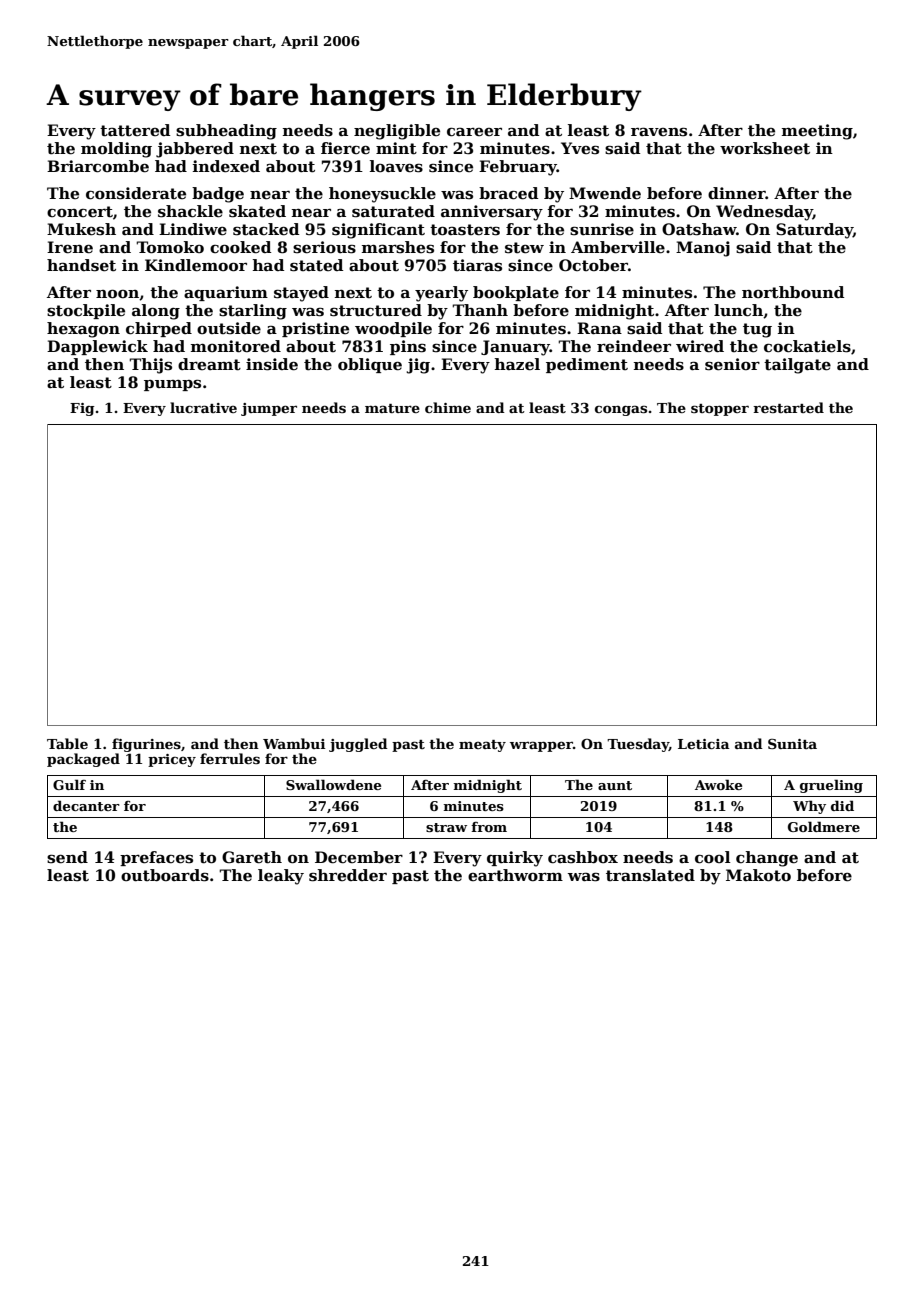  What do you see at coordinates (518, 168) in the document?
I see `February` at bounding box center [518, 168].
